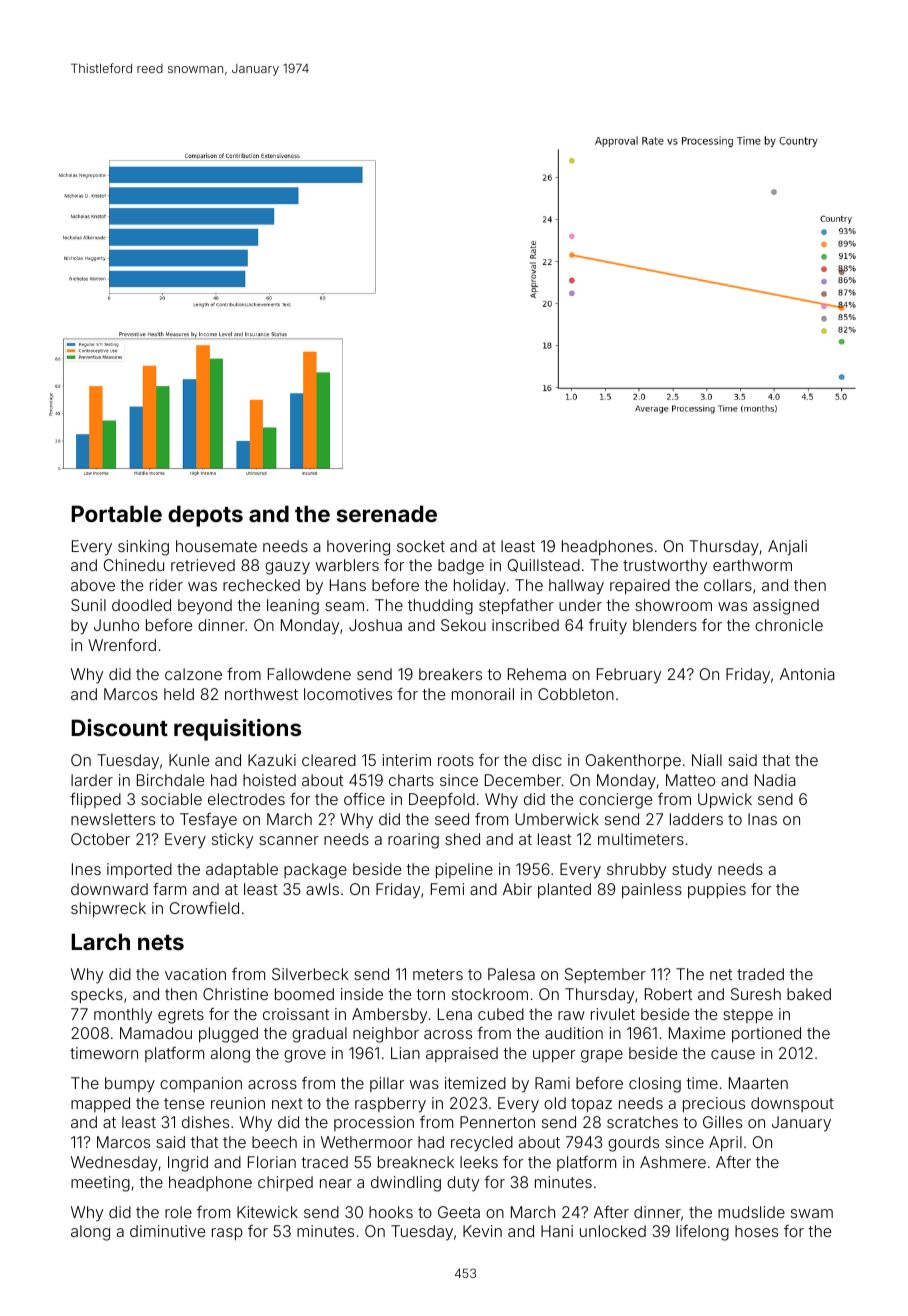 This page has height=1316, width=908. Describe the element at coordinates (100, 1105) in the page. I see `mapped` at that location.
